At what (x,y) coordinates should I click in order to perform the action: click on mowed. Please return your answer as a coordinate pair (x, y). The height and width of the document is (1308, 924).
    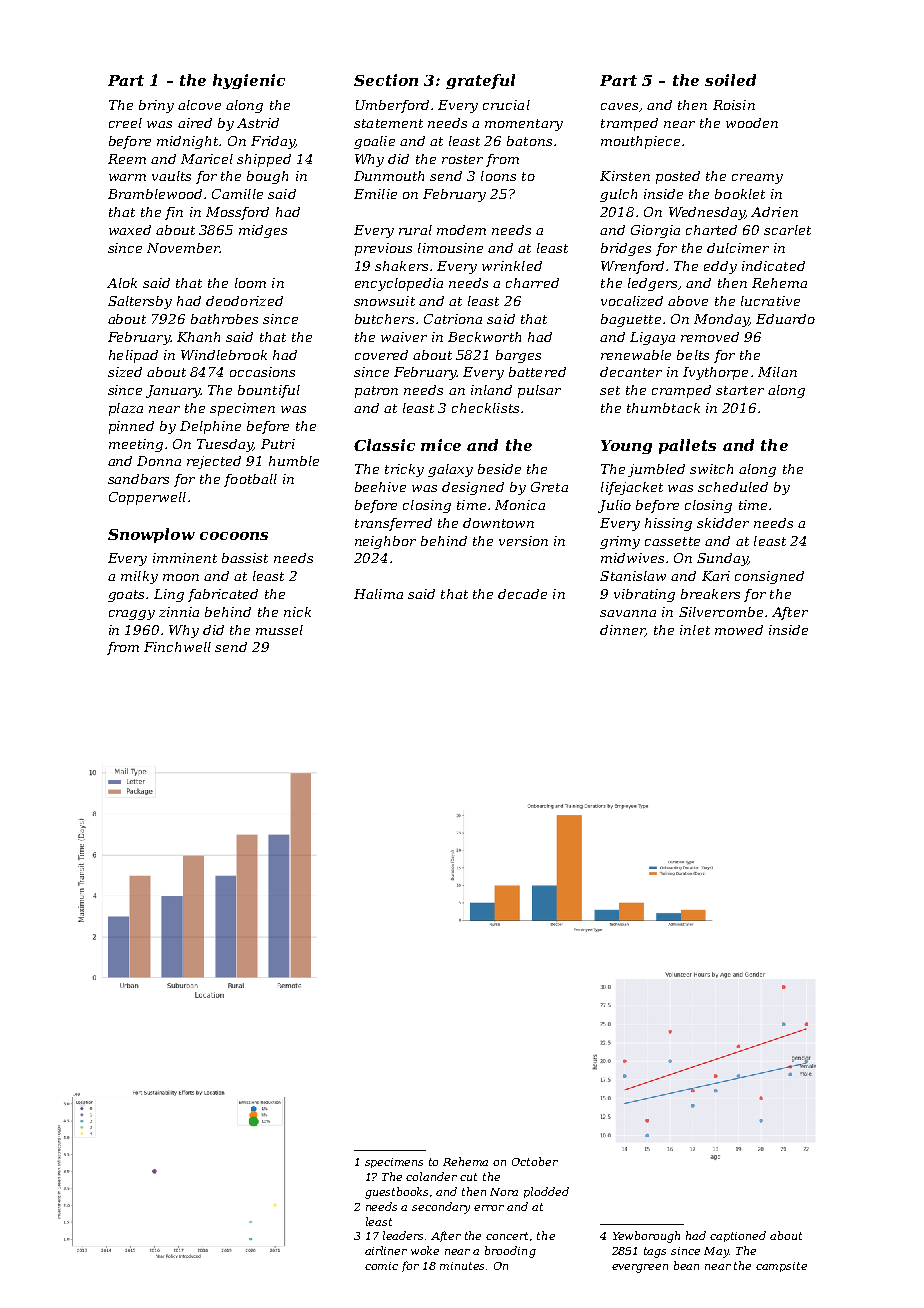
    Looking at the image, I should click on (739, 630).
